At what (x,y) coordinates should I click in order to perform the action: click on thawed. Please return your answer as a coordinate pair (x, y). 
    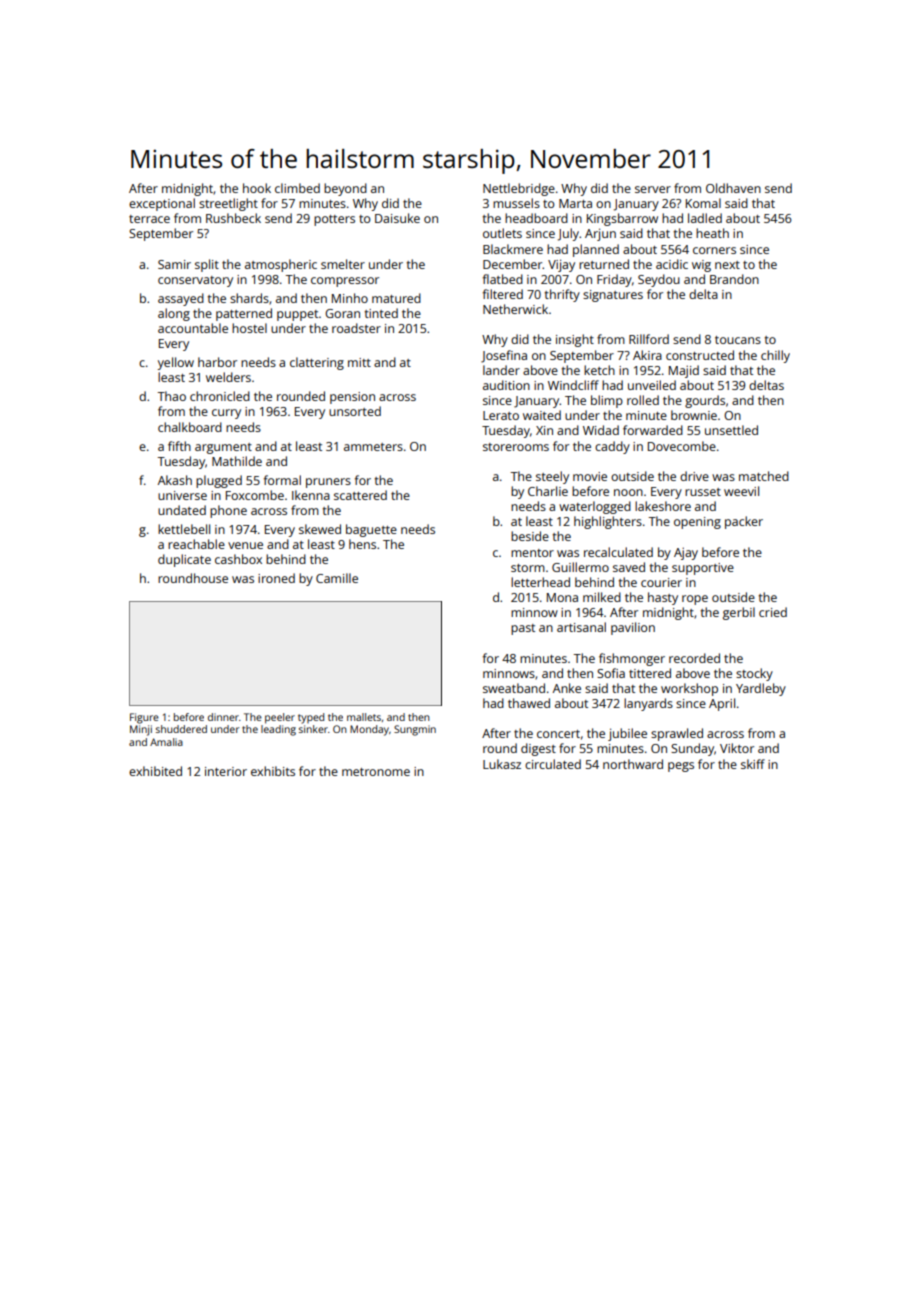
    Looking at the image, I should click on (529, 703).
